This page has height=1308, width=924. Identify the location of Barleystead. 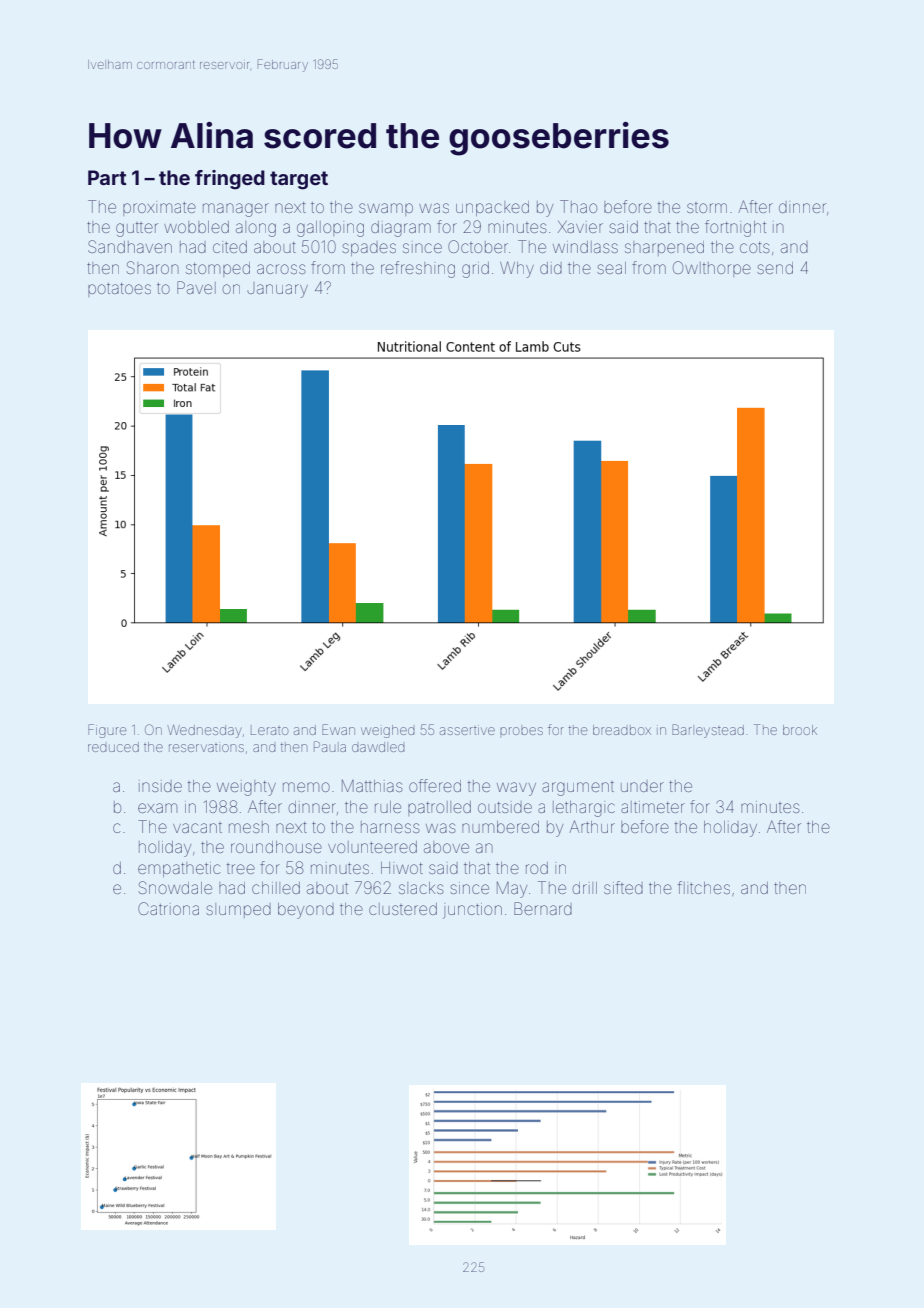
(708, 731).
